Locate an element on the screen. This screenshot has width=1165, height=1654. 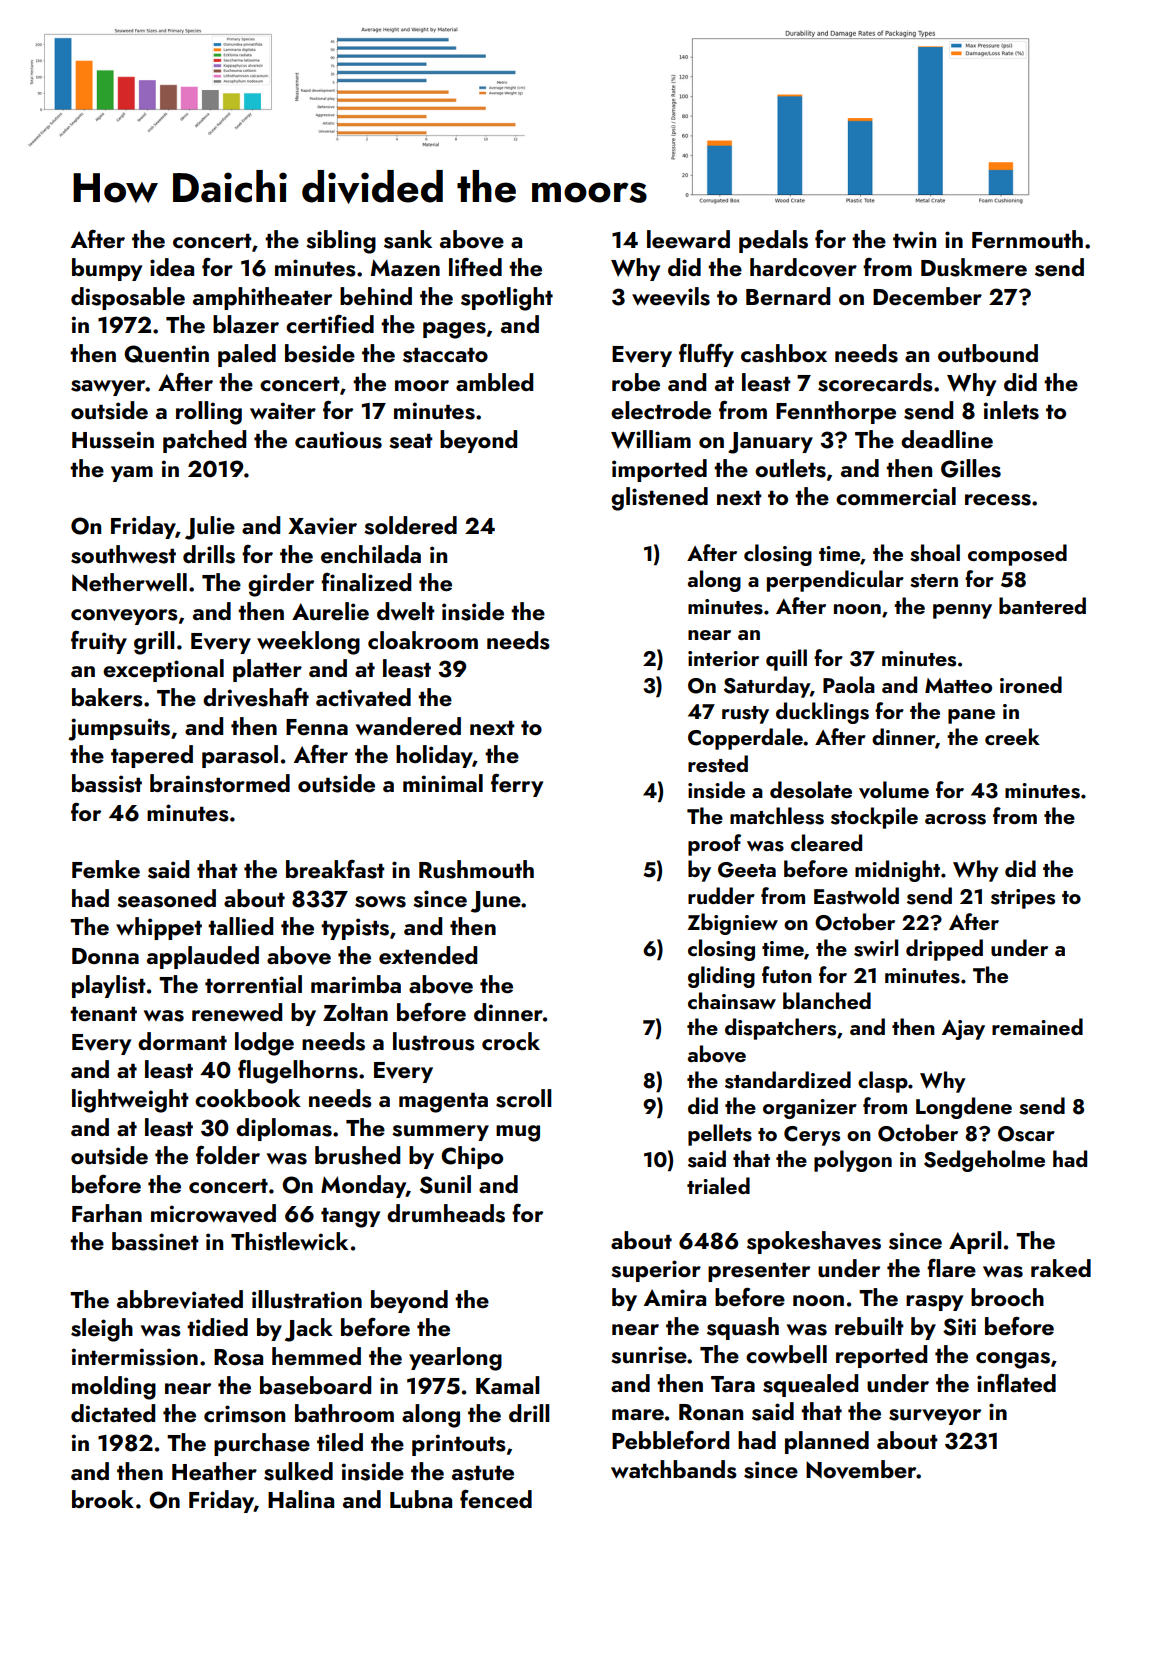
spotlight is located at coordinates (507, 299).
